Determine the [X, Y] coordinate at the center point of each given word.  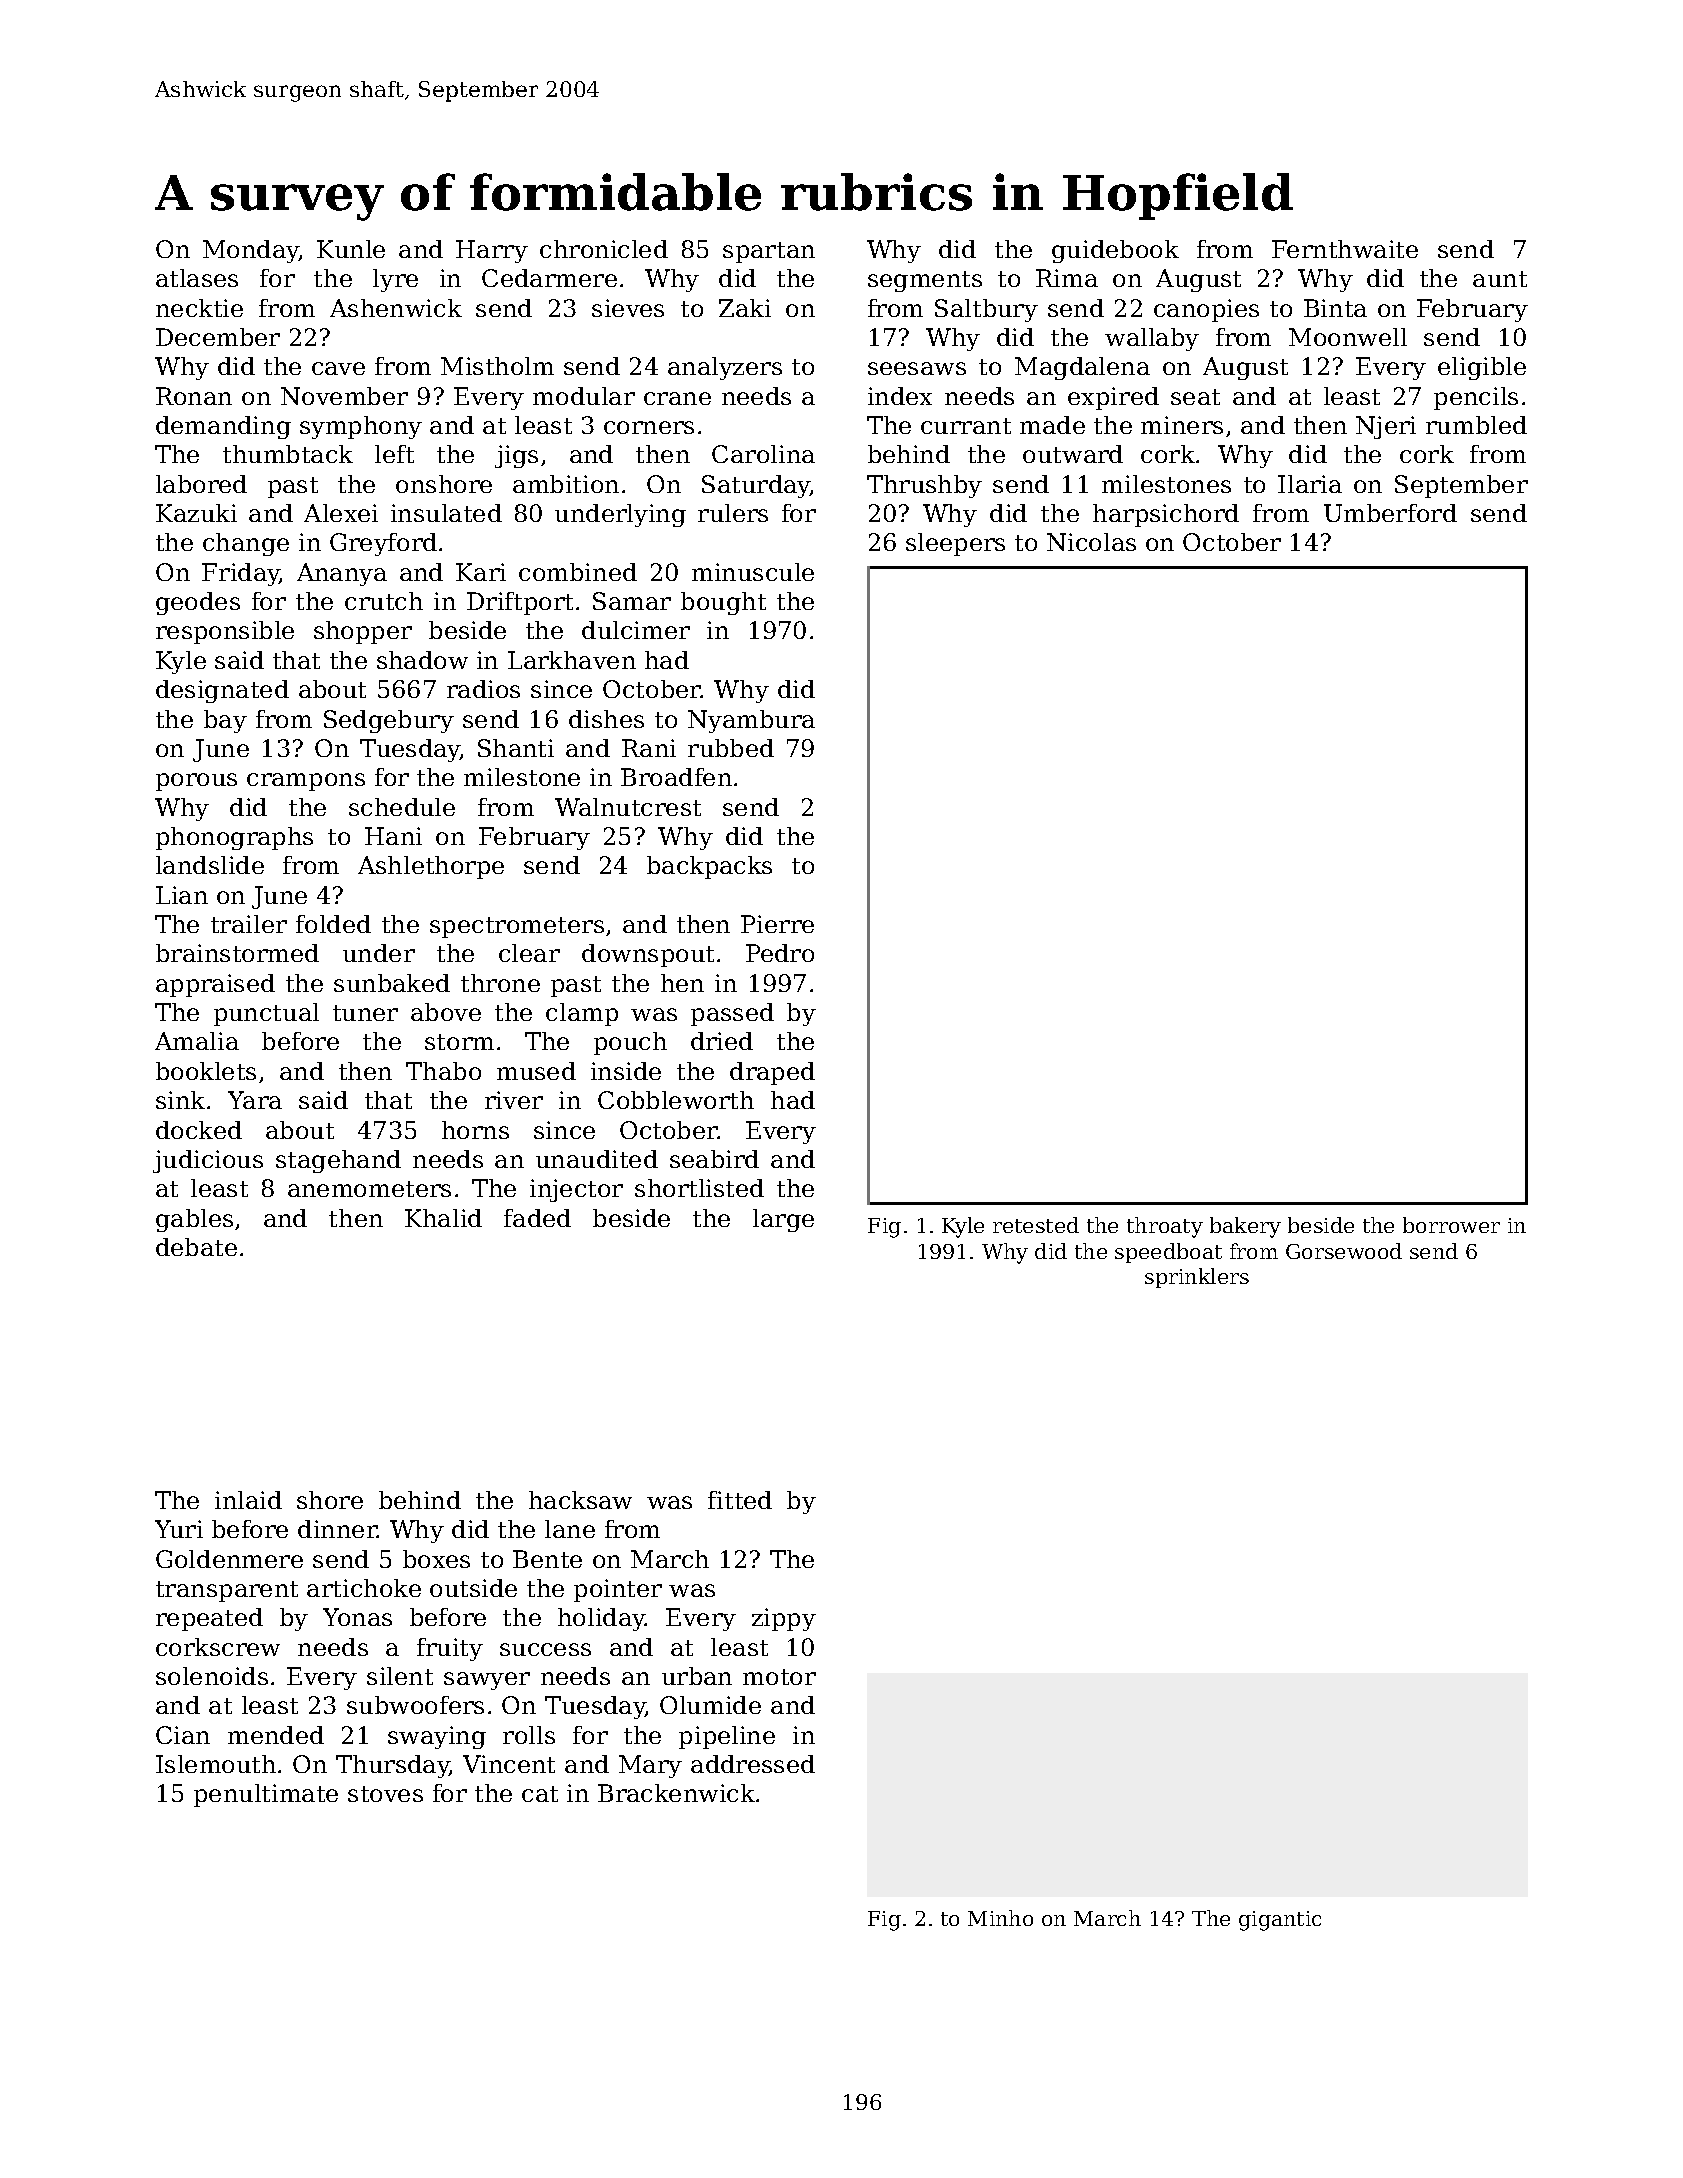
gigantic [1280, 1921]
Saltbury [986, 310]
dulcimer [636, 630]
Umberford [1390, 513]
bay [225, 721]
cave [338, 368]
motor [779, 1677]
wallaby [1152, 339]
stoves [385, 1794]
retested [1036, 1225]
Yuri [179, 1529]
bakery [1245, 1227]
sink [180, 1100]
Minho [1000, 1918]
